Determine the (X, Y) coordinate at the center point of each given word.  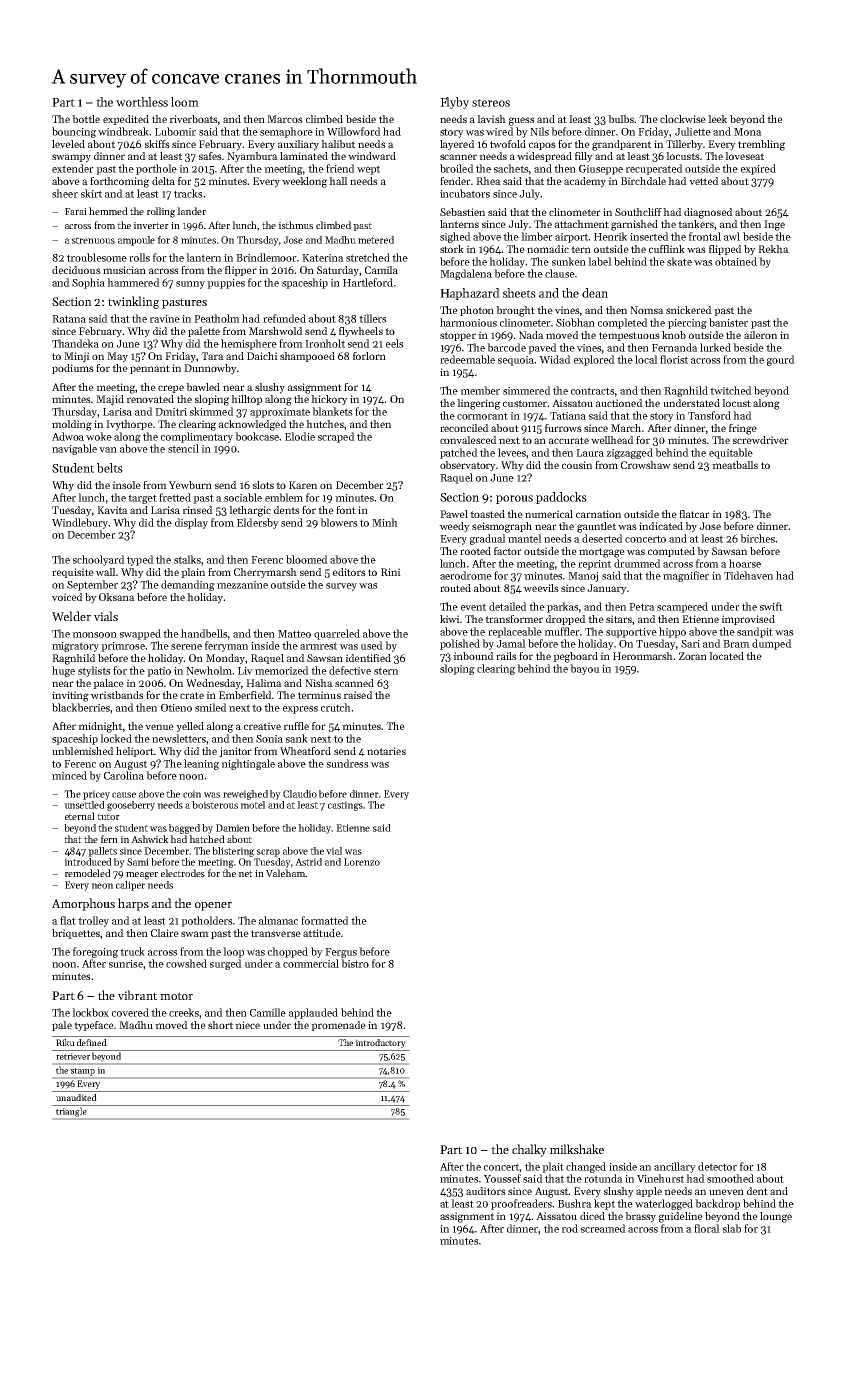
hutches (325, 424)
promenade (338, 1026)
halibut (338, 144)
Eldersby (258, 523)
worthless (142, 102)
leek (717, 119)
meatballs (735, 465)
